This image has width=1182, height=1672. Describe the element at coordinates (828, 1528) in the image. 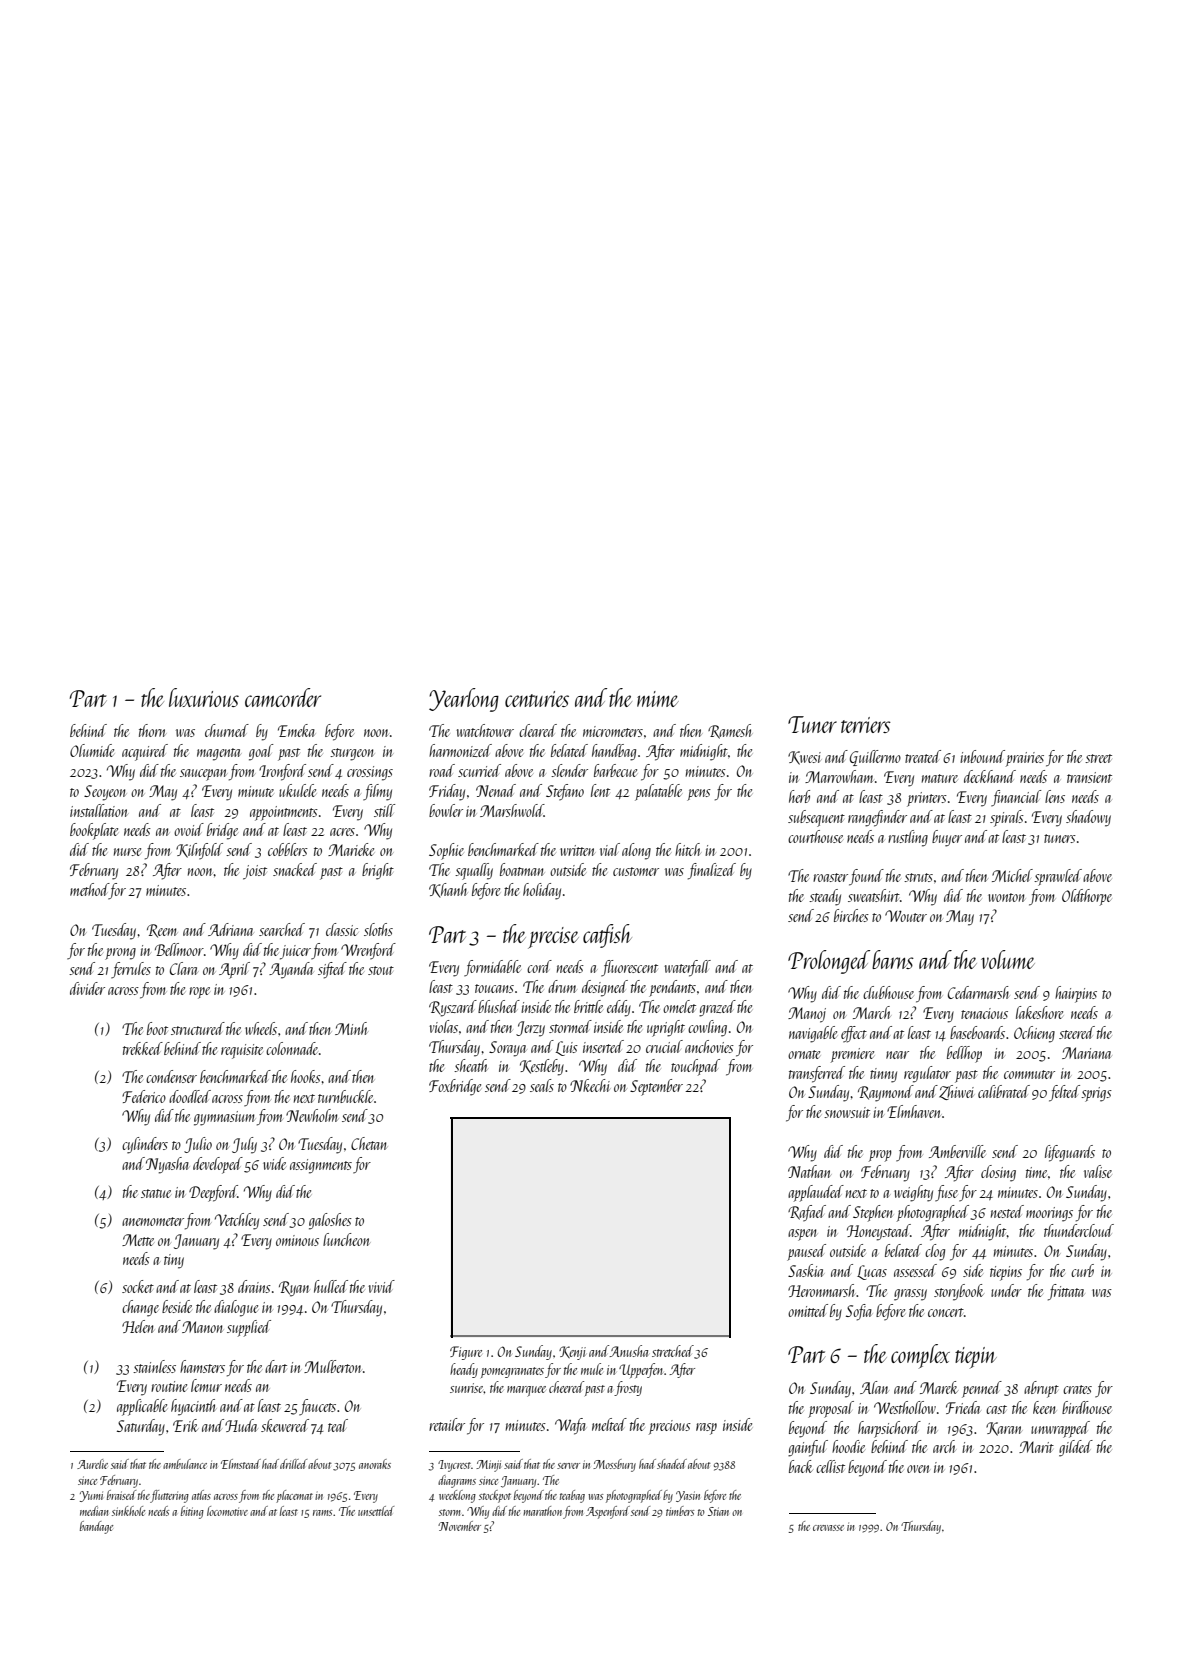

I see `crevasse` at that location.
